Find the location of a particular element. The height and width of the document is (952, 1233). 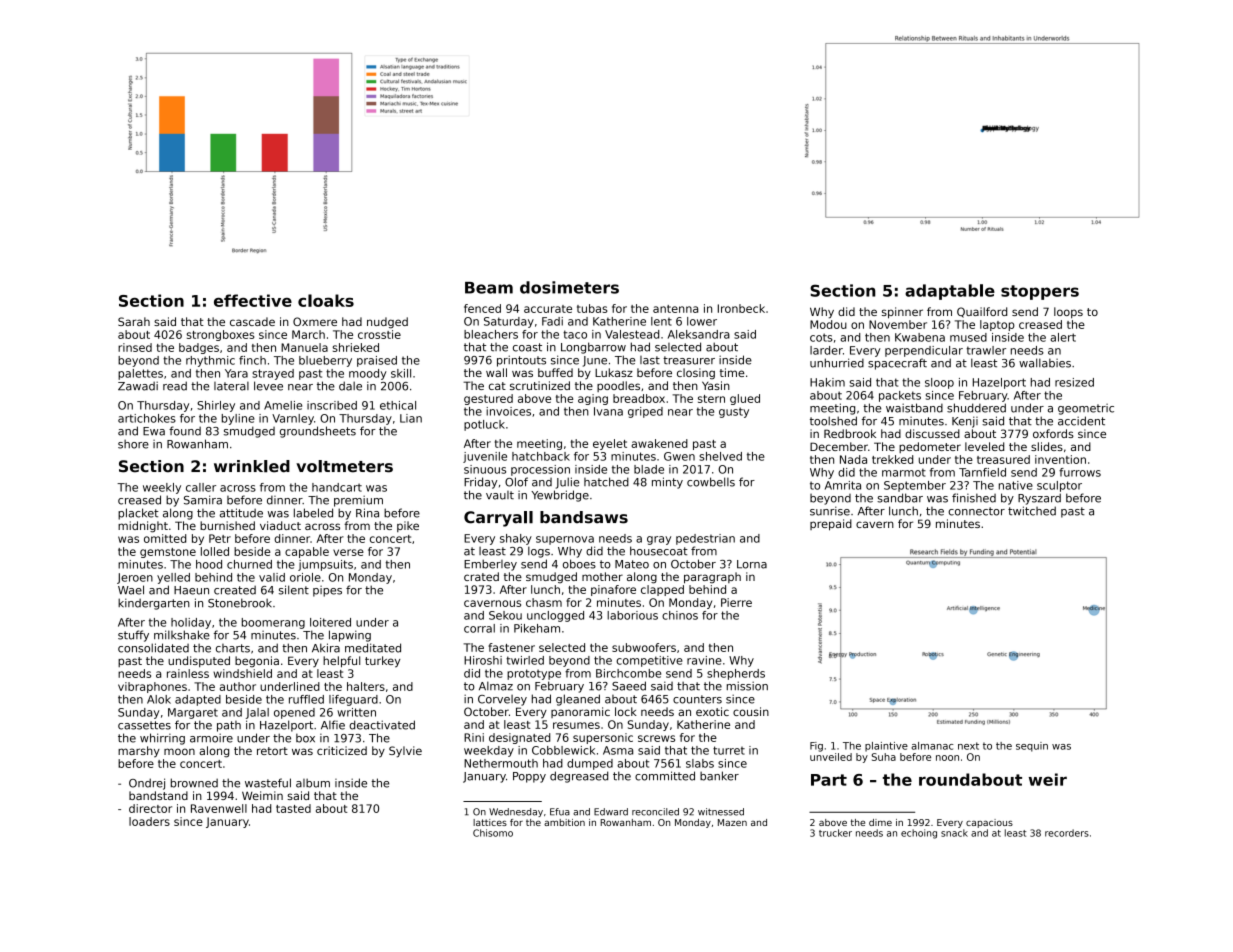

cloaks is located at coordinates (326, 300).
